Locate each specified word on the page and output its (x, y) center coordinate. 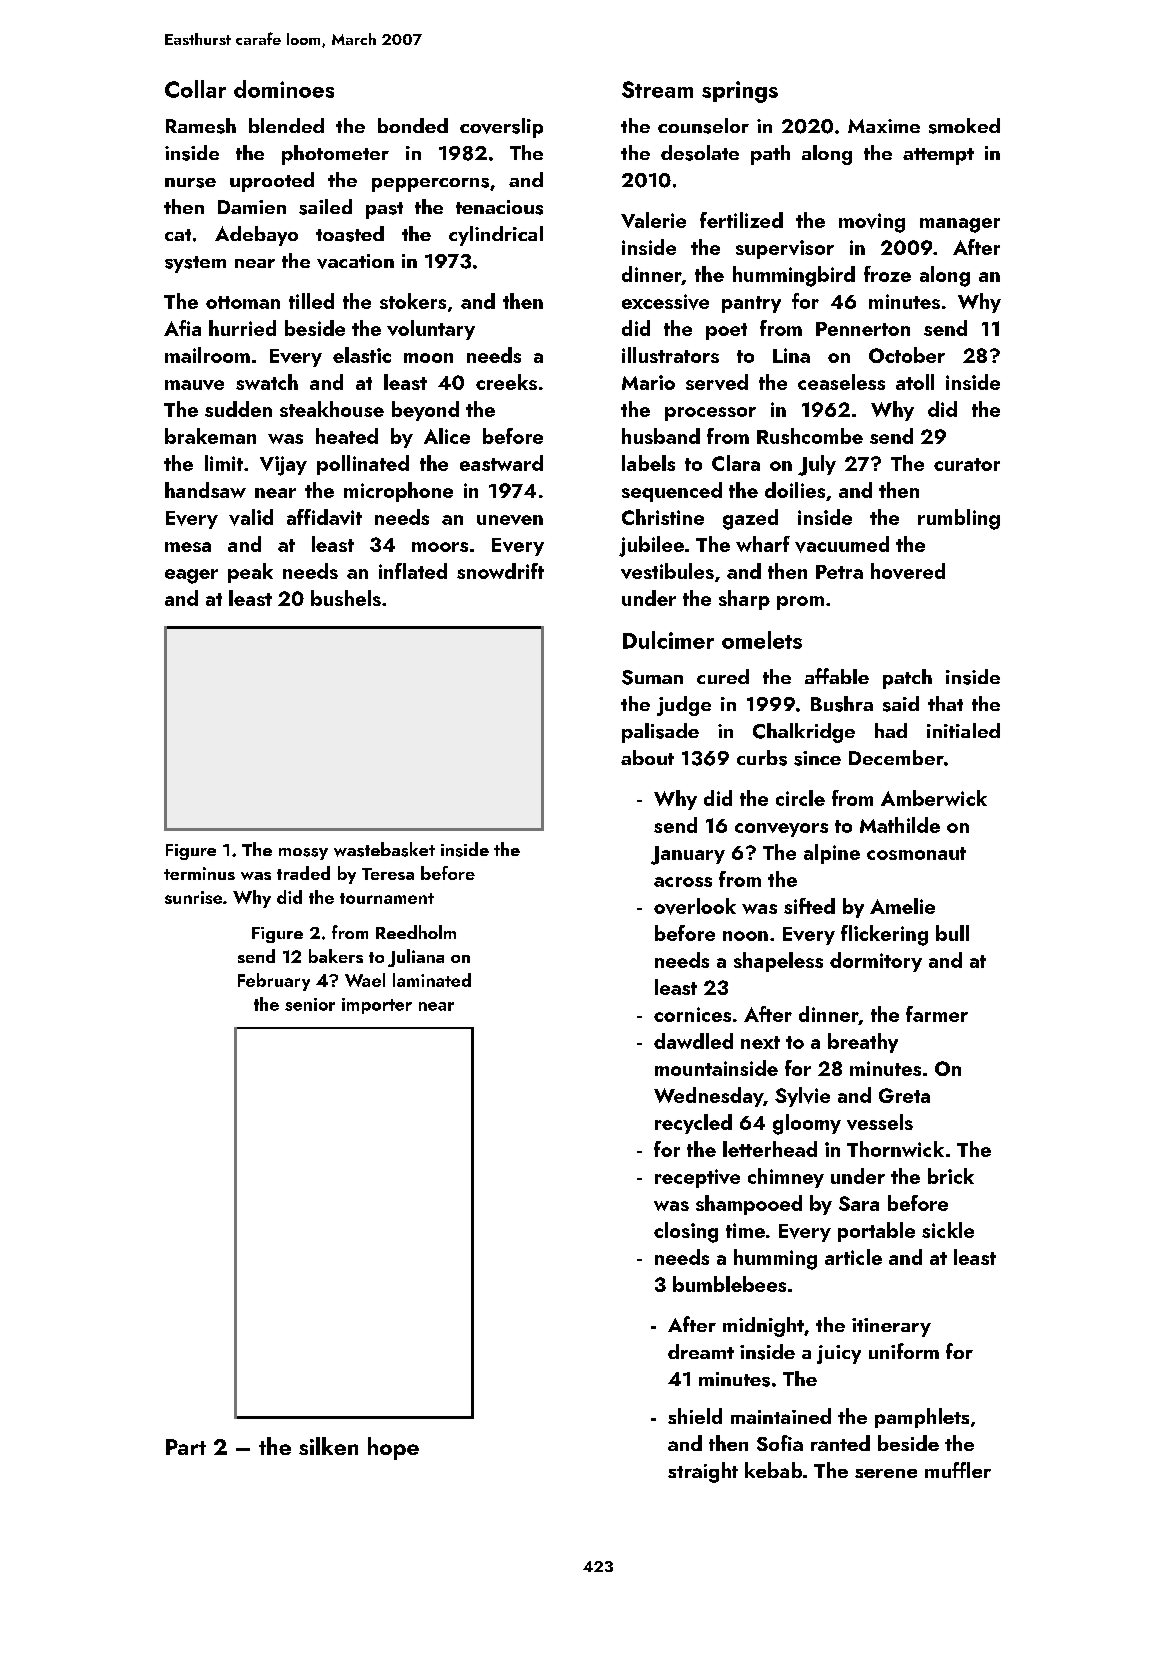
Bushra (842, 704)
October (907, 355)
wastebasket (384, 849)
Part (186, 1447)
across (683, 882)
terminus (199, 873)
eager (191, 576)
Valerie (653, 220)
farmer (937, 1014)
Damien (252, 207)
